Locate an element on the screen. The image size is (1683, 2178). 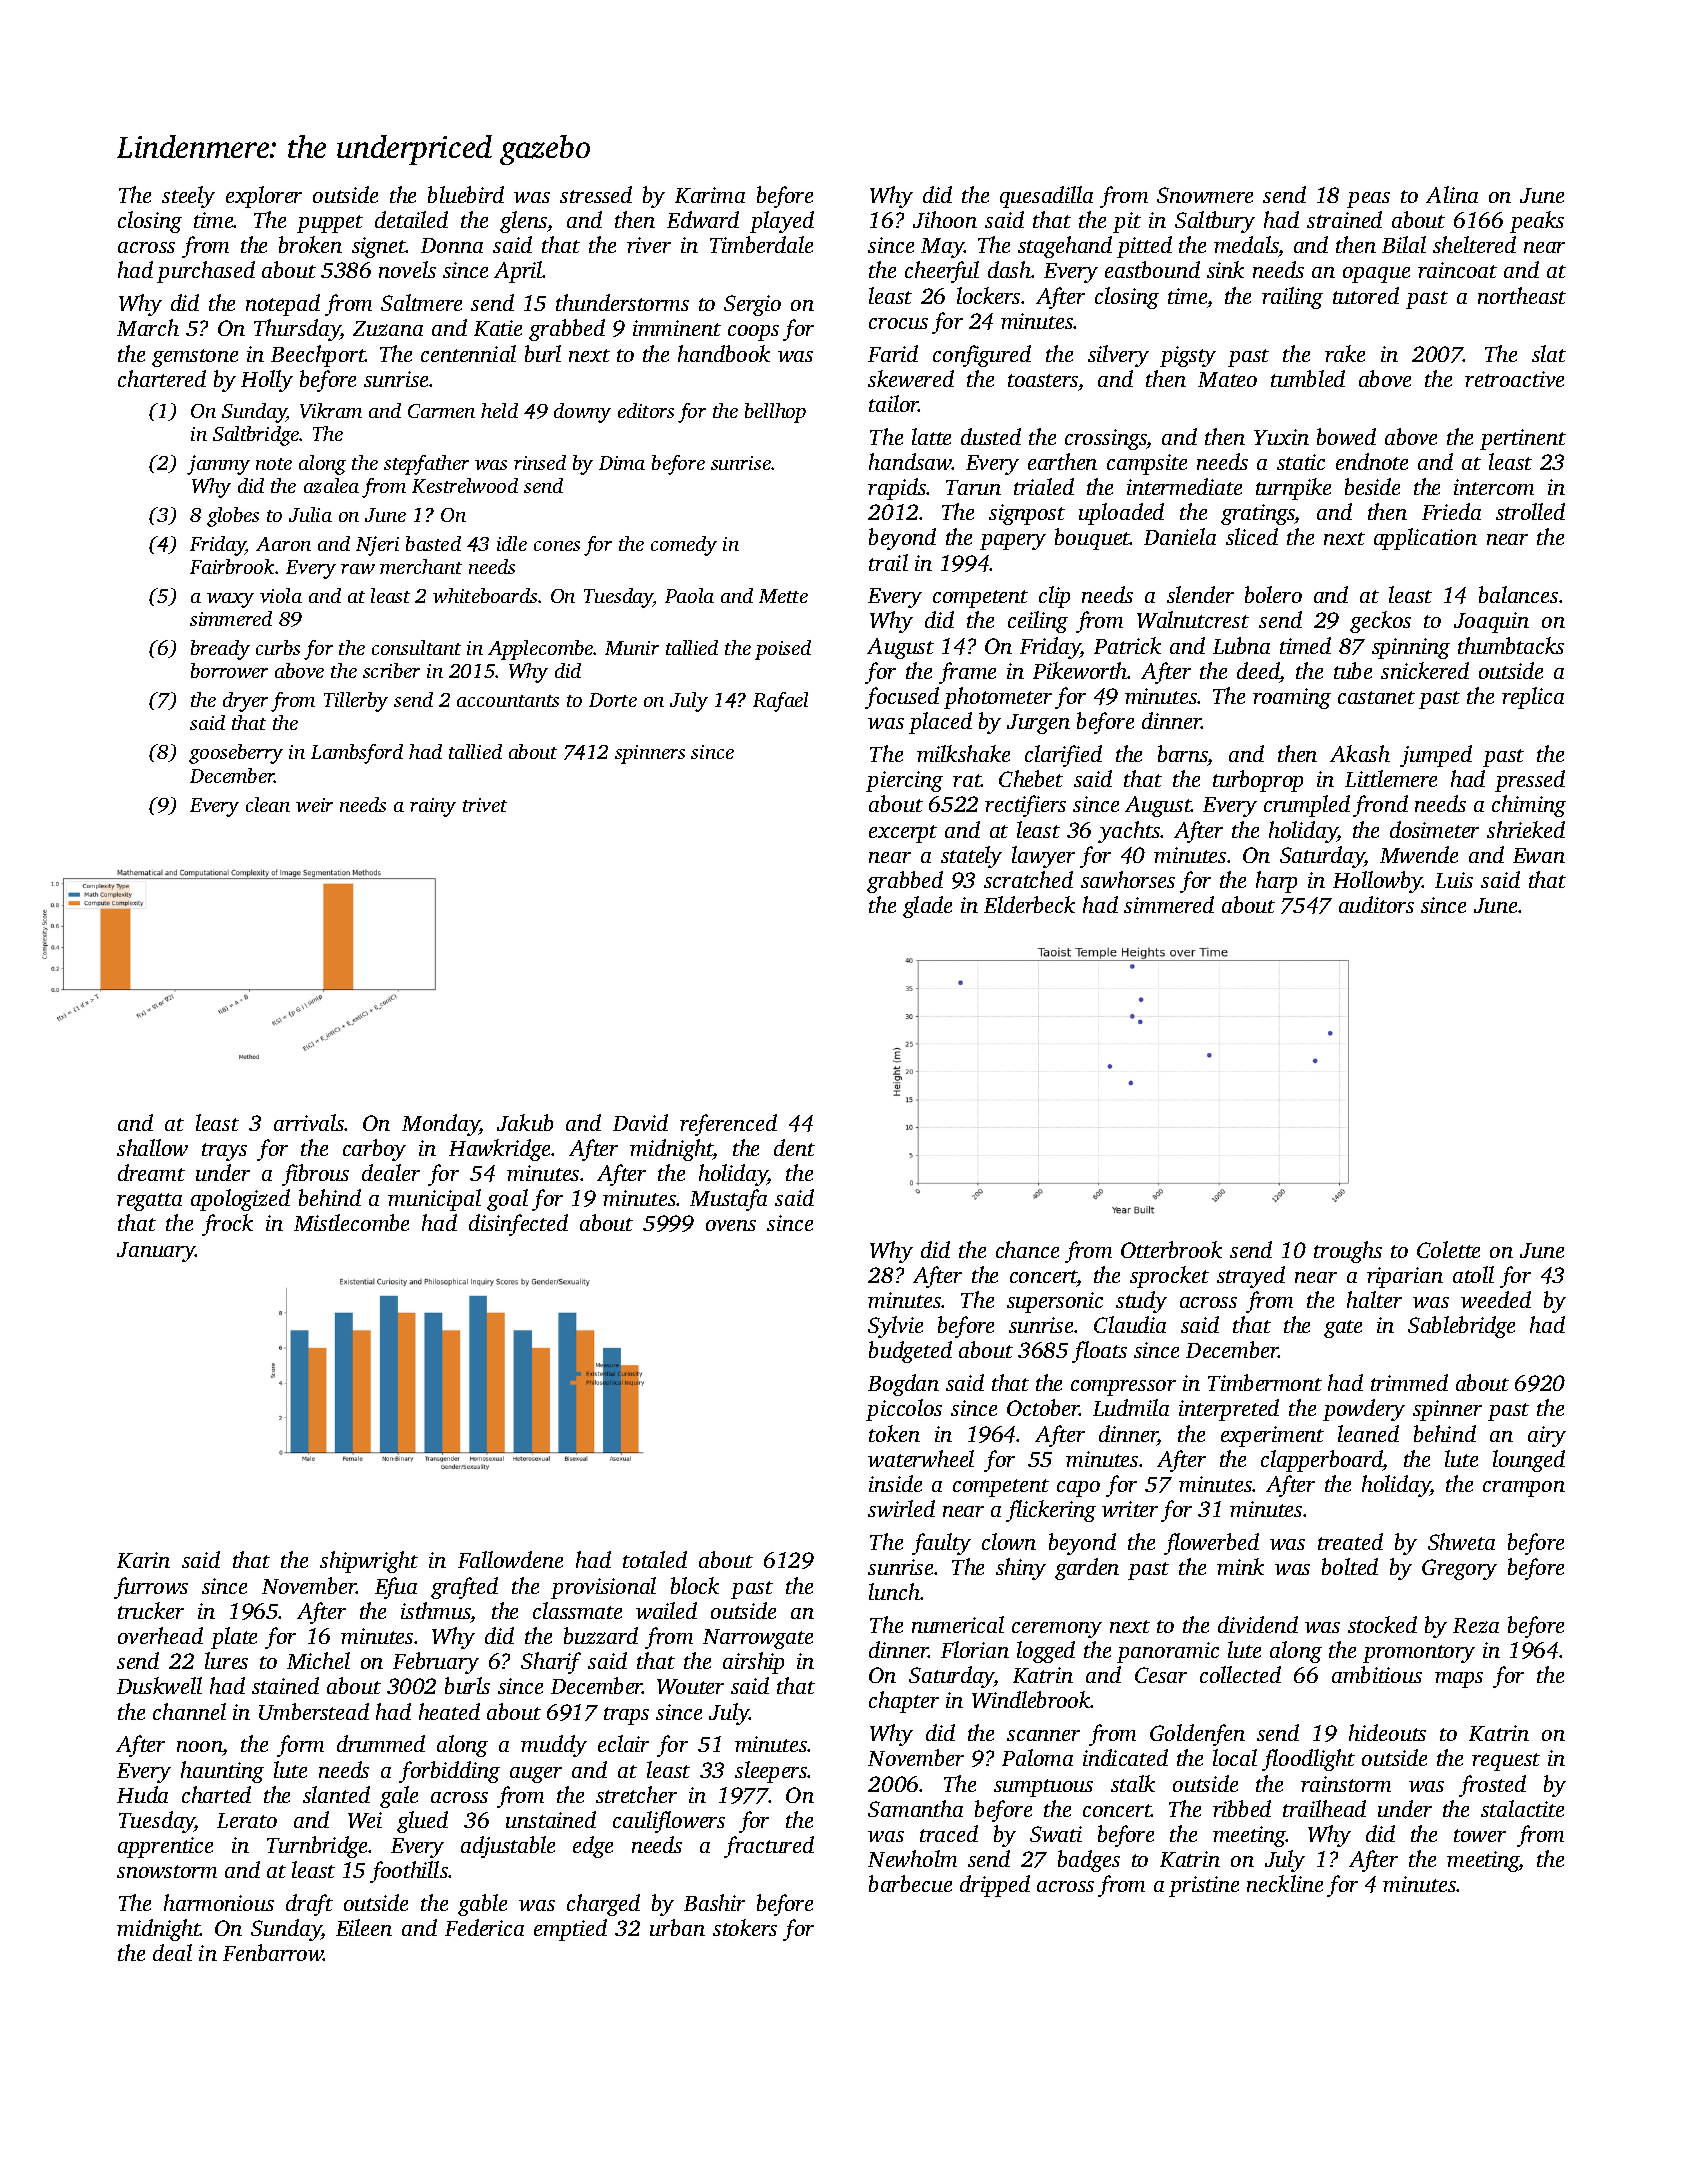
Edward is located at coordinates (703, 219).
